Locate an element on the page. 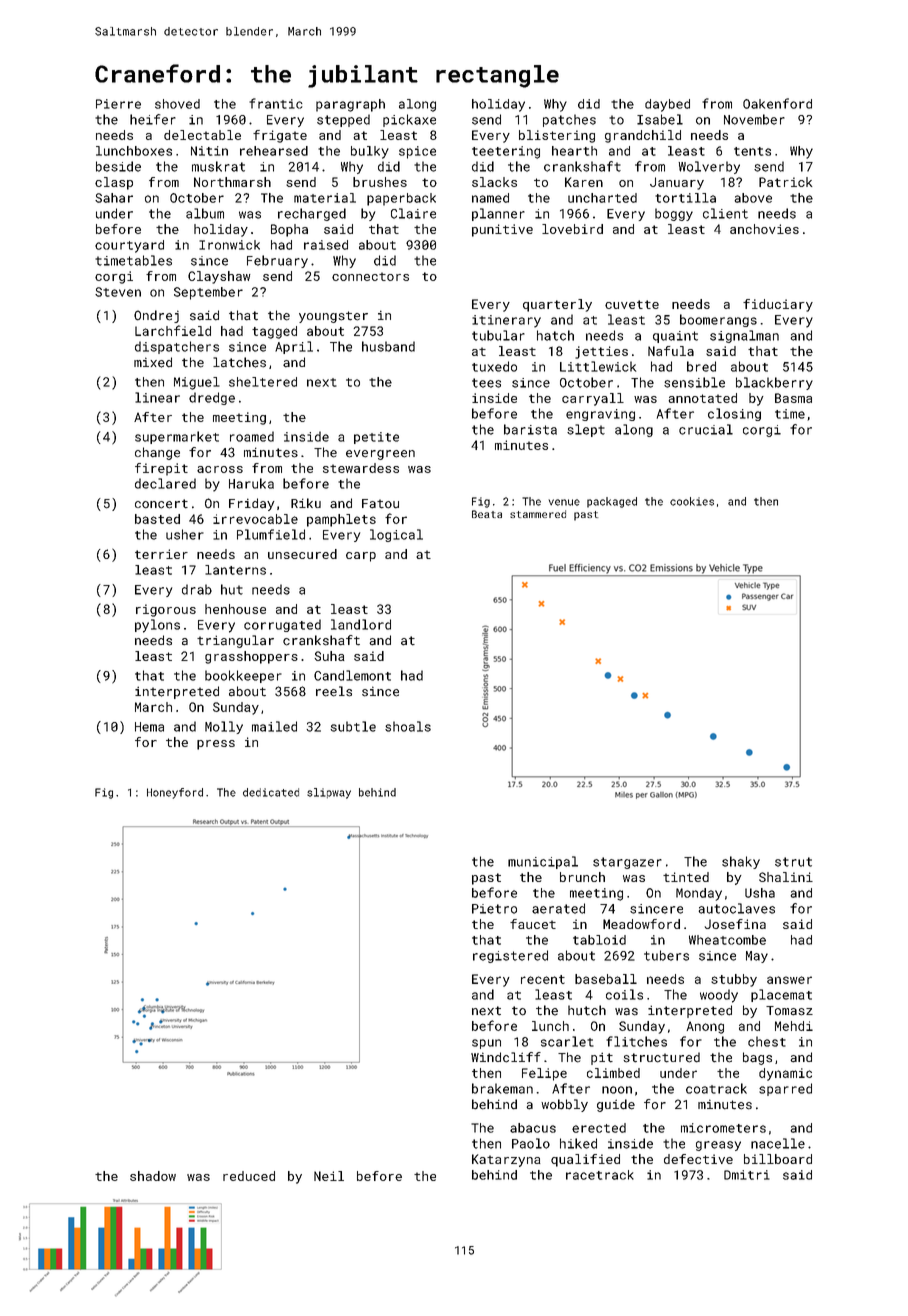  daybed is located at coordinates (667, 105).
